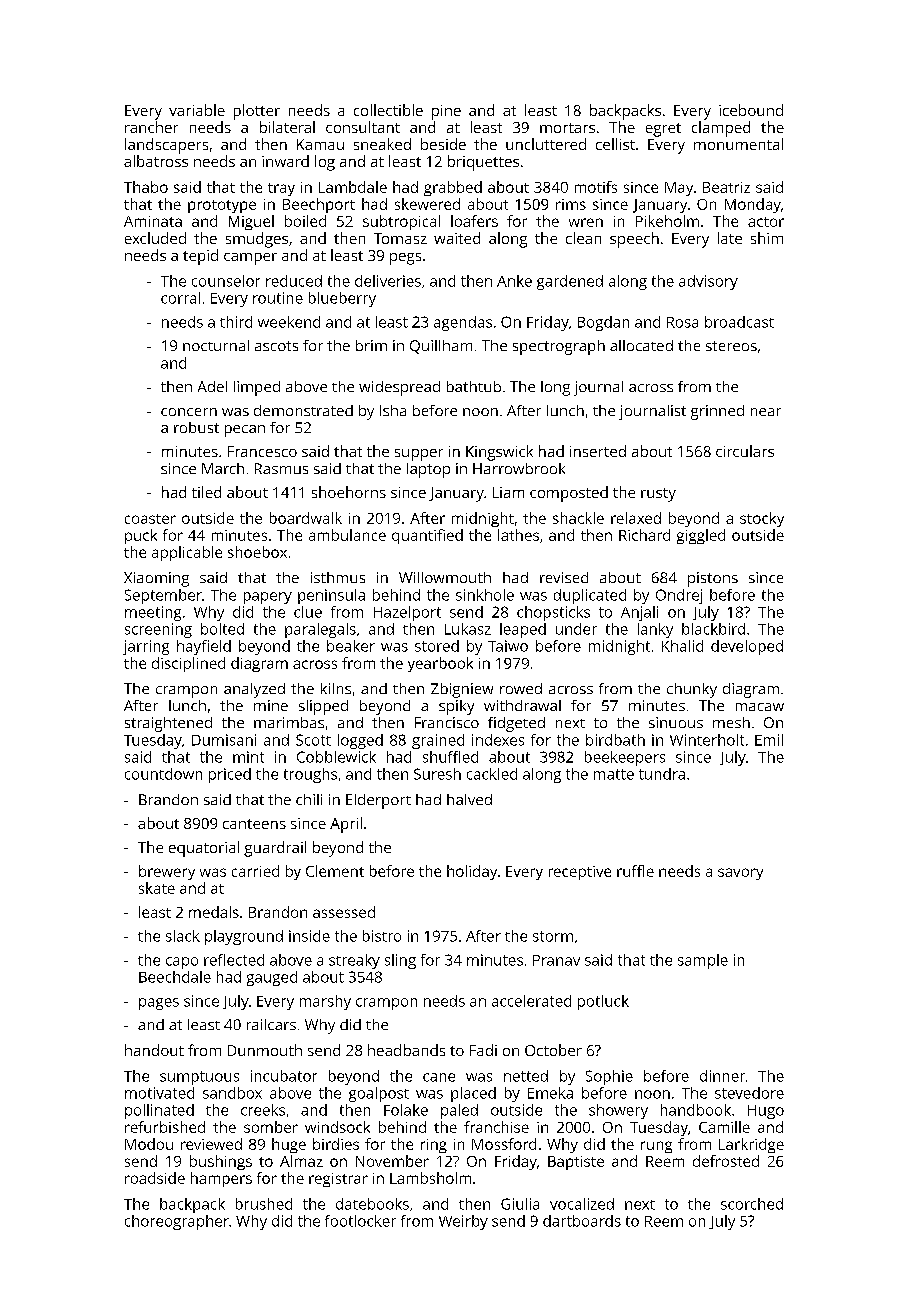  What do you see at coordinates (472, 872) in the screenshot?
I see `holiday` at bounding box center [472, 872].
